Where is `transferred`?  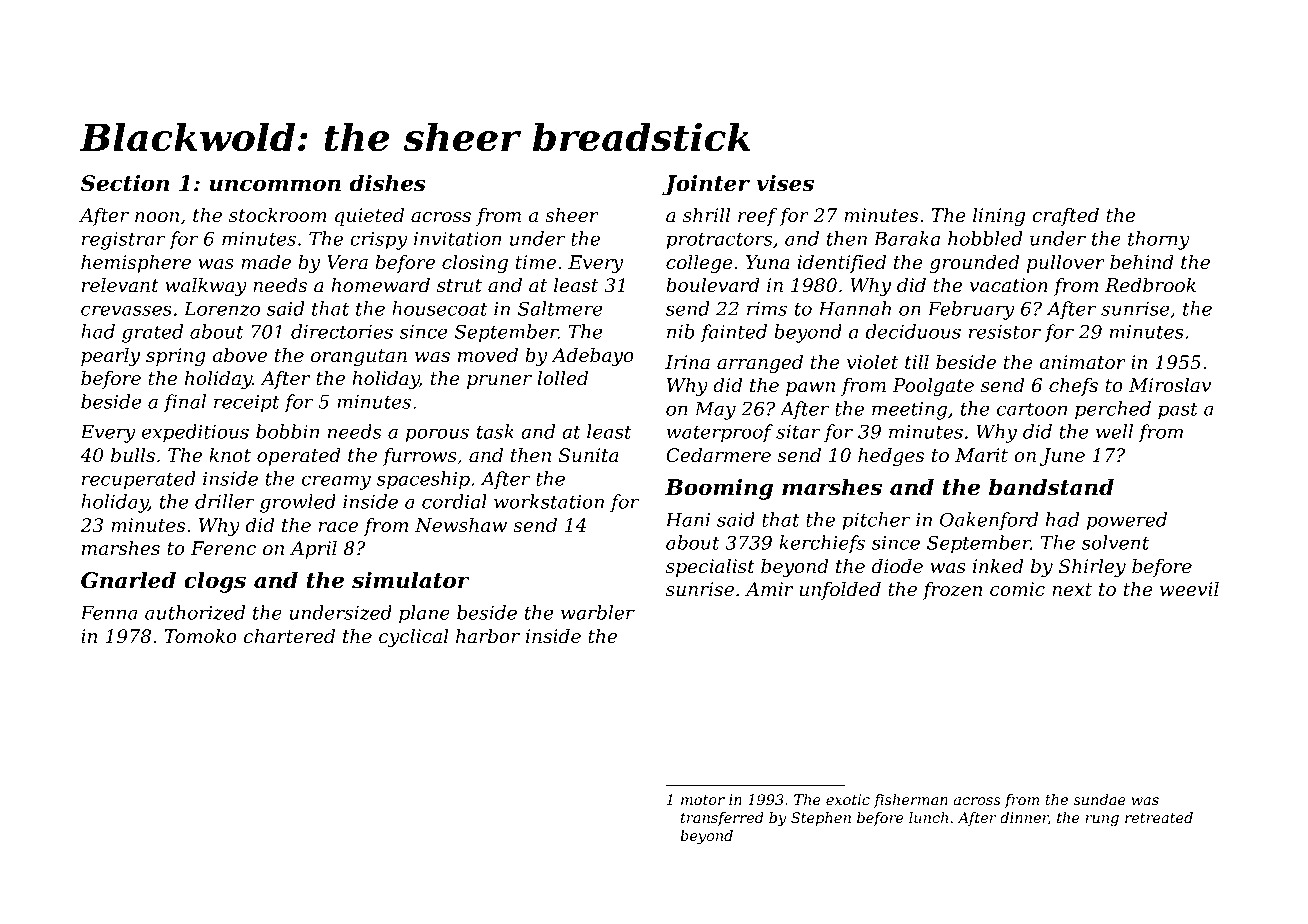 transferred is located at coordinates (722, 819).
